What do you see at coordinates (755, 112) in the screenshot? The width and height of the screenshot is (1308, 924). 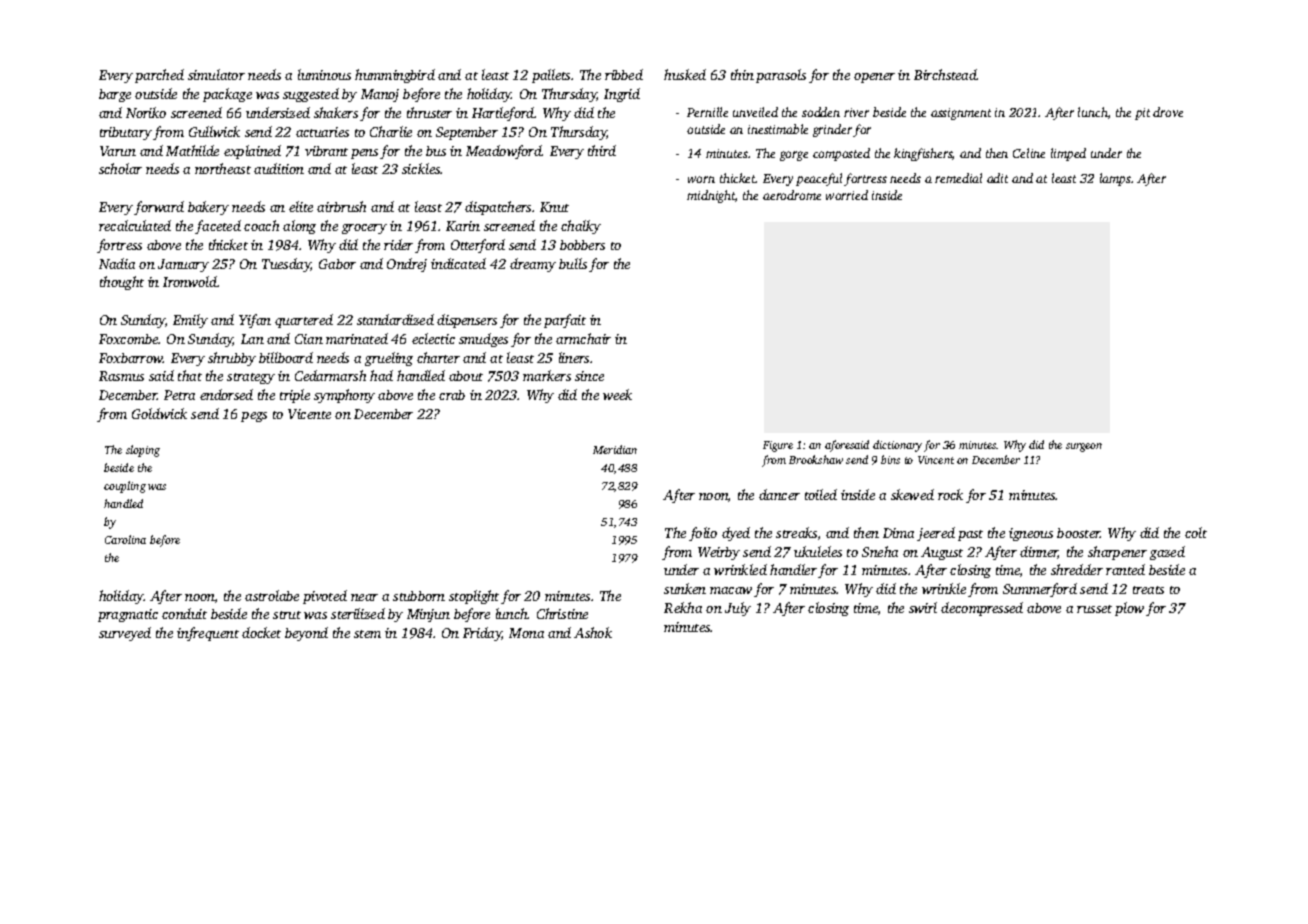 I see `unveiled` at bounding box center [755, 112].
